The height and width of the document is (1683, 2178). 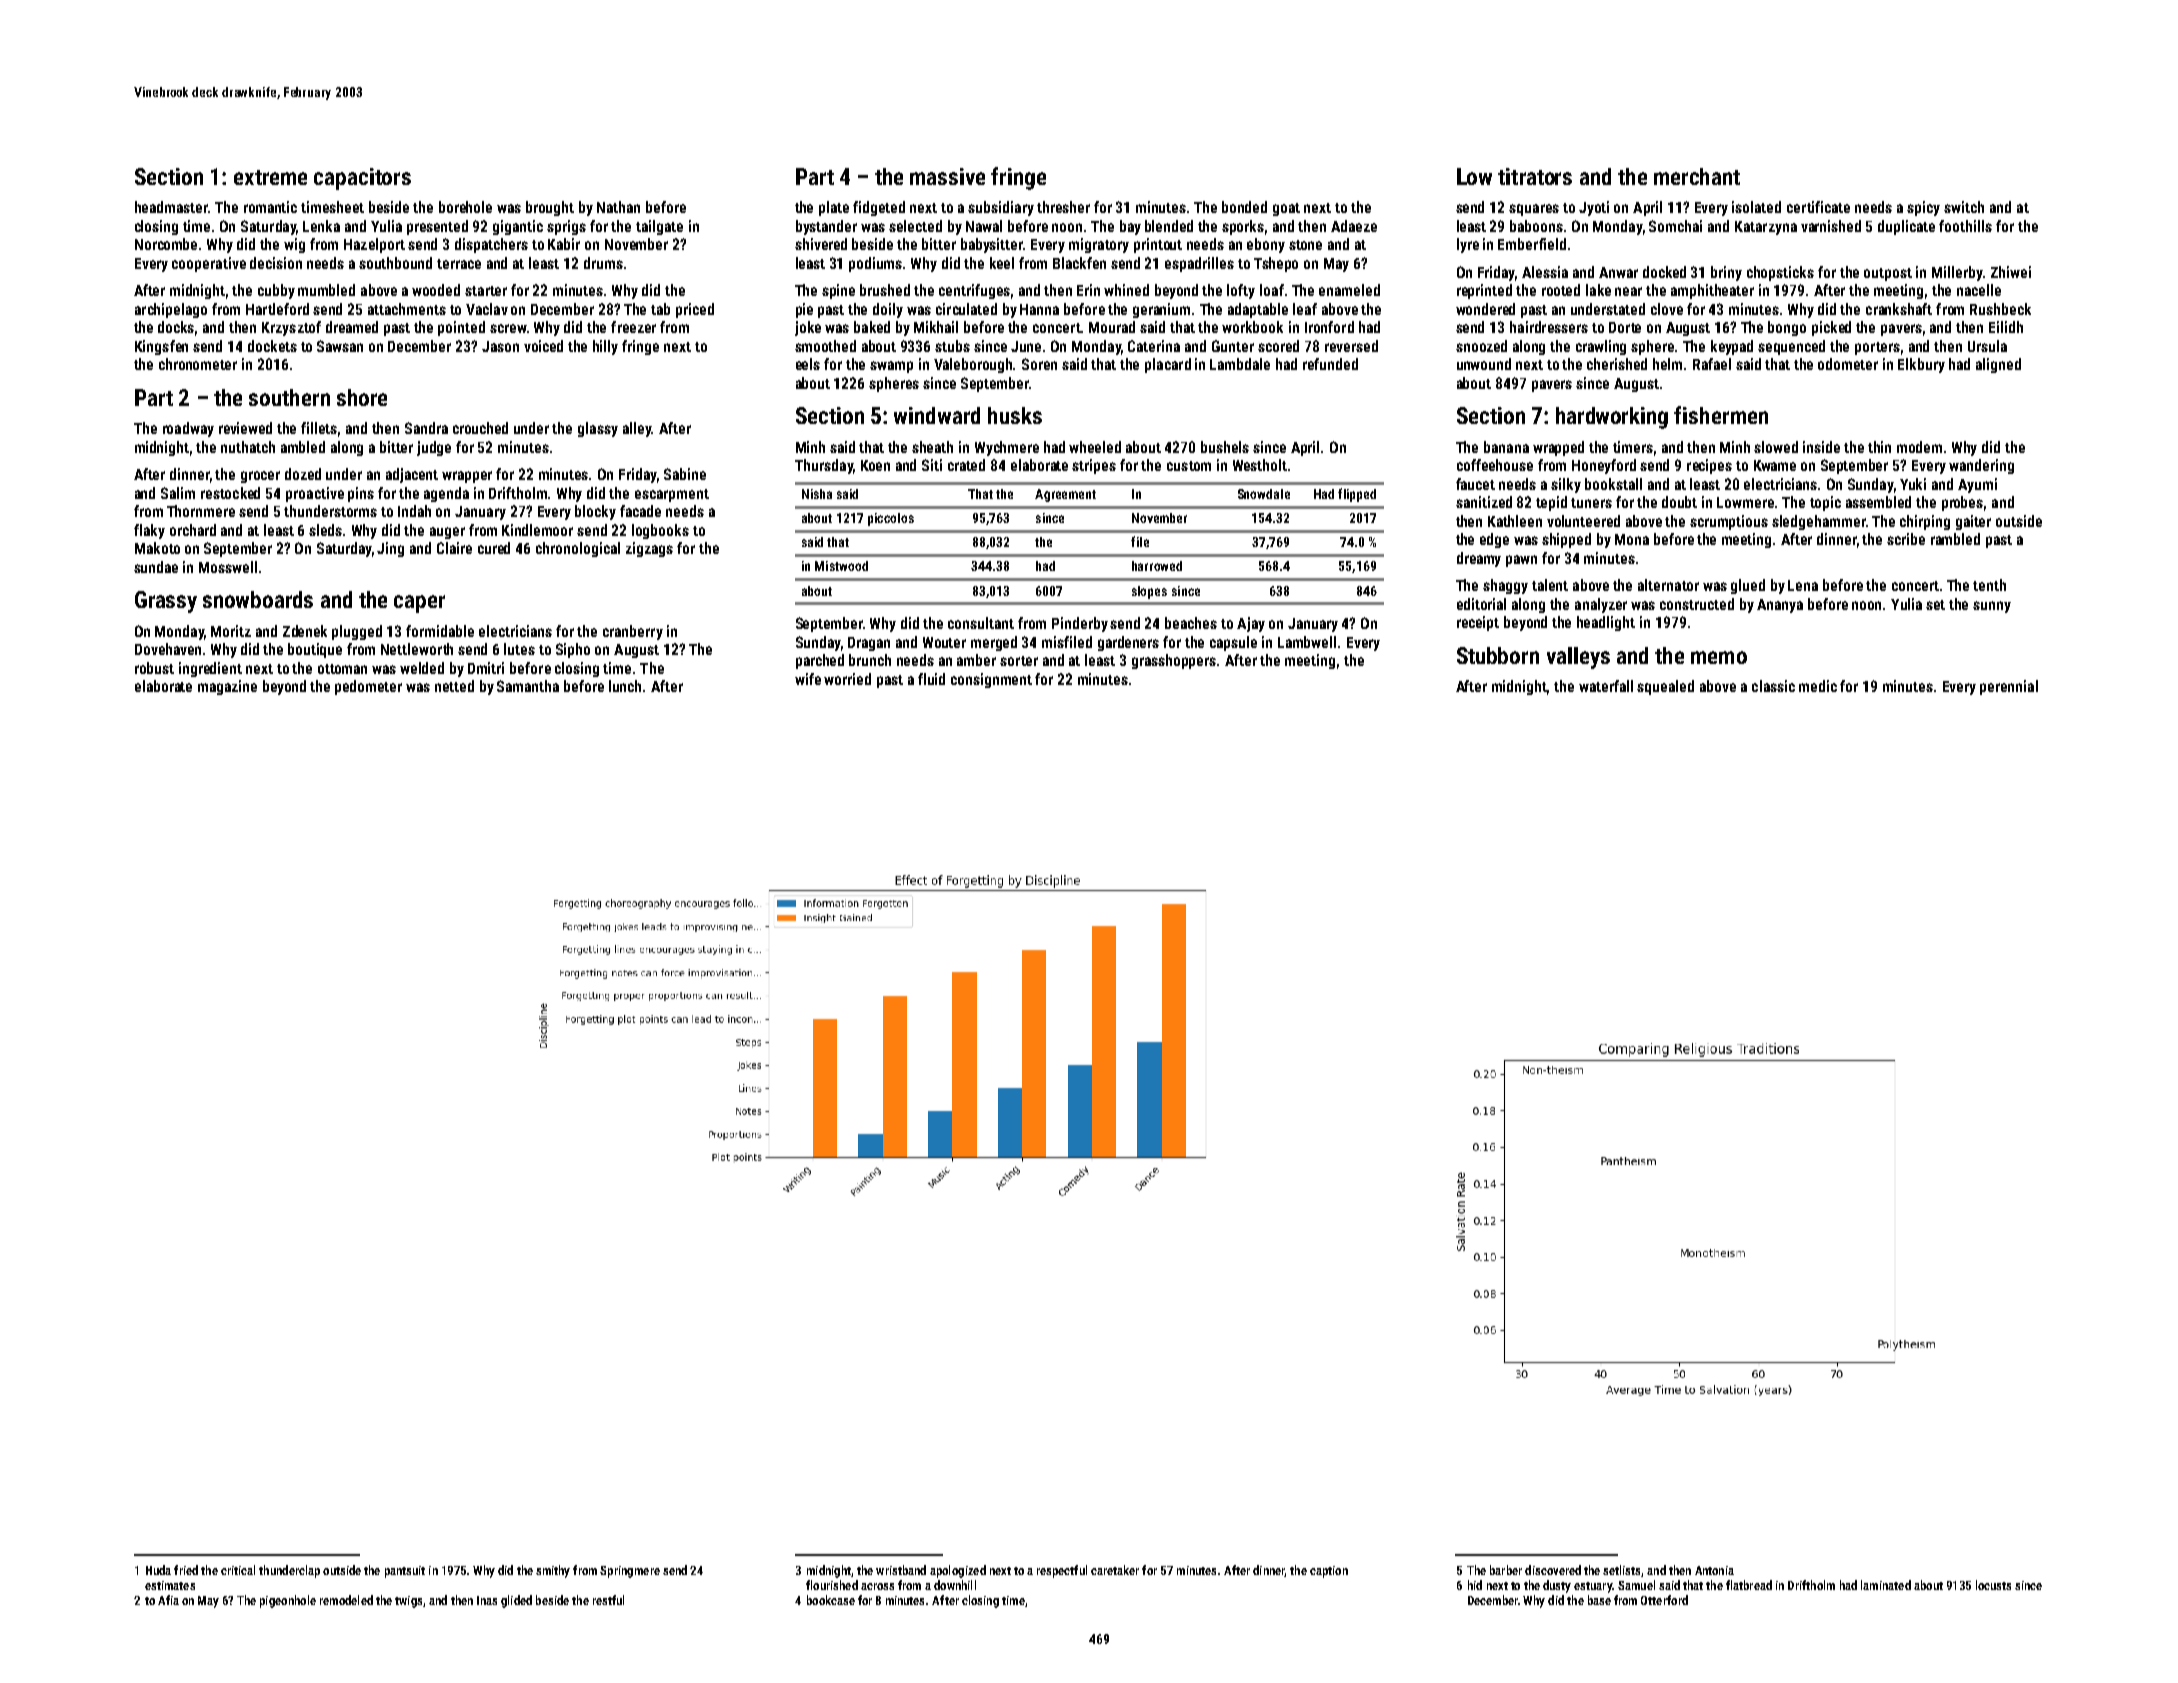 I want to click on medic, so click(x=1818, y=686).
